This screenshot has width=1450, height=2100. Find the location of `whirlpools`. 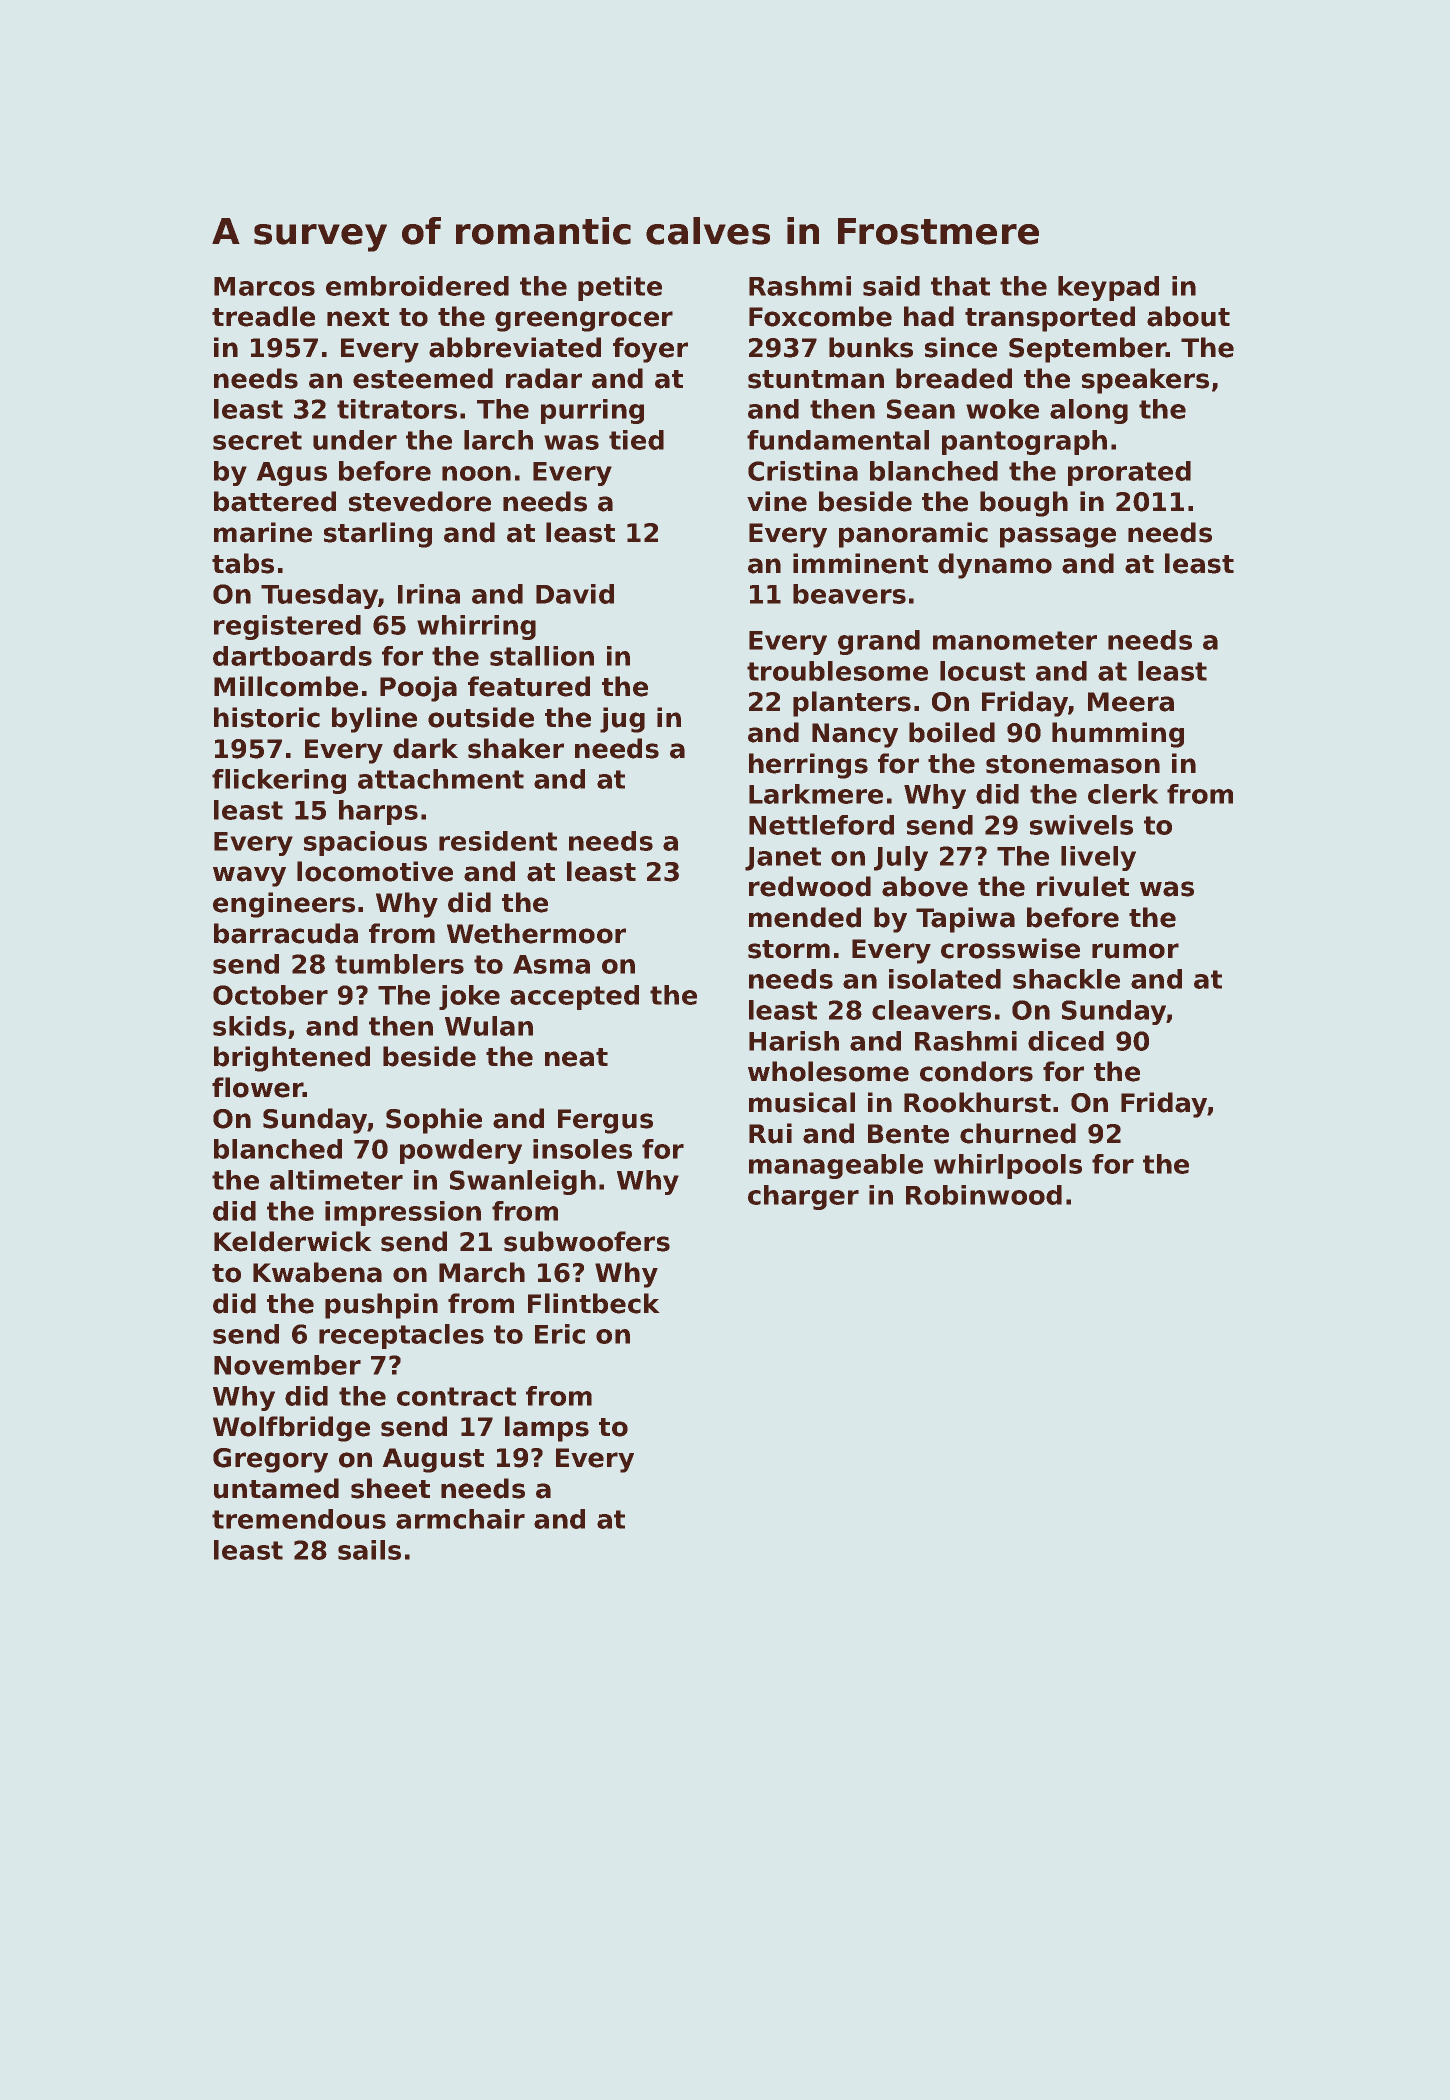

whirlpools is located at coordinates (1008, 1166).
